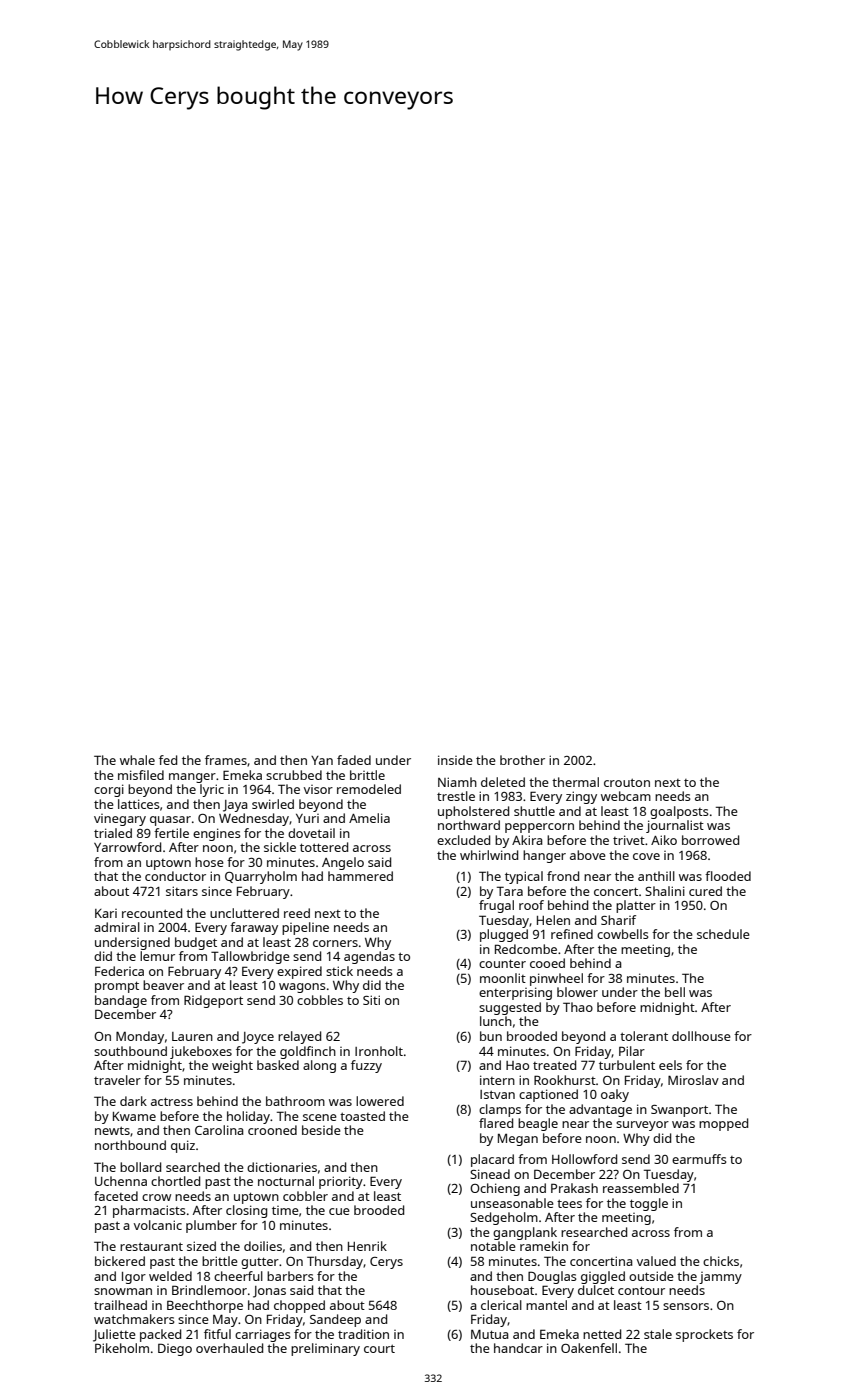 This screenshot has height=1400, width=849. Describe the element at coordinates (701, 1036) in the screenshot. I see `dollhouse` at that location.
